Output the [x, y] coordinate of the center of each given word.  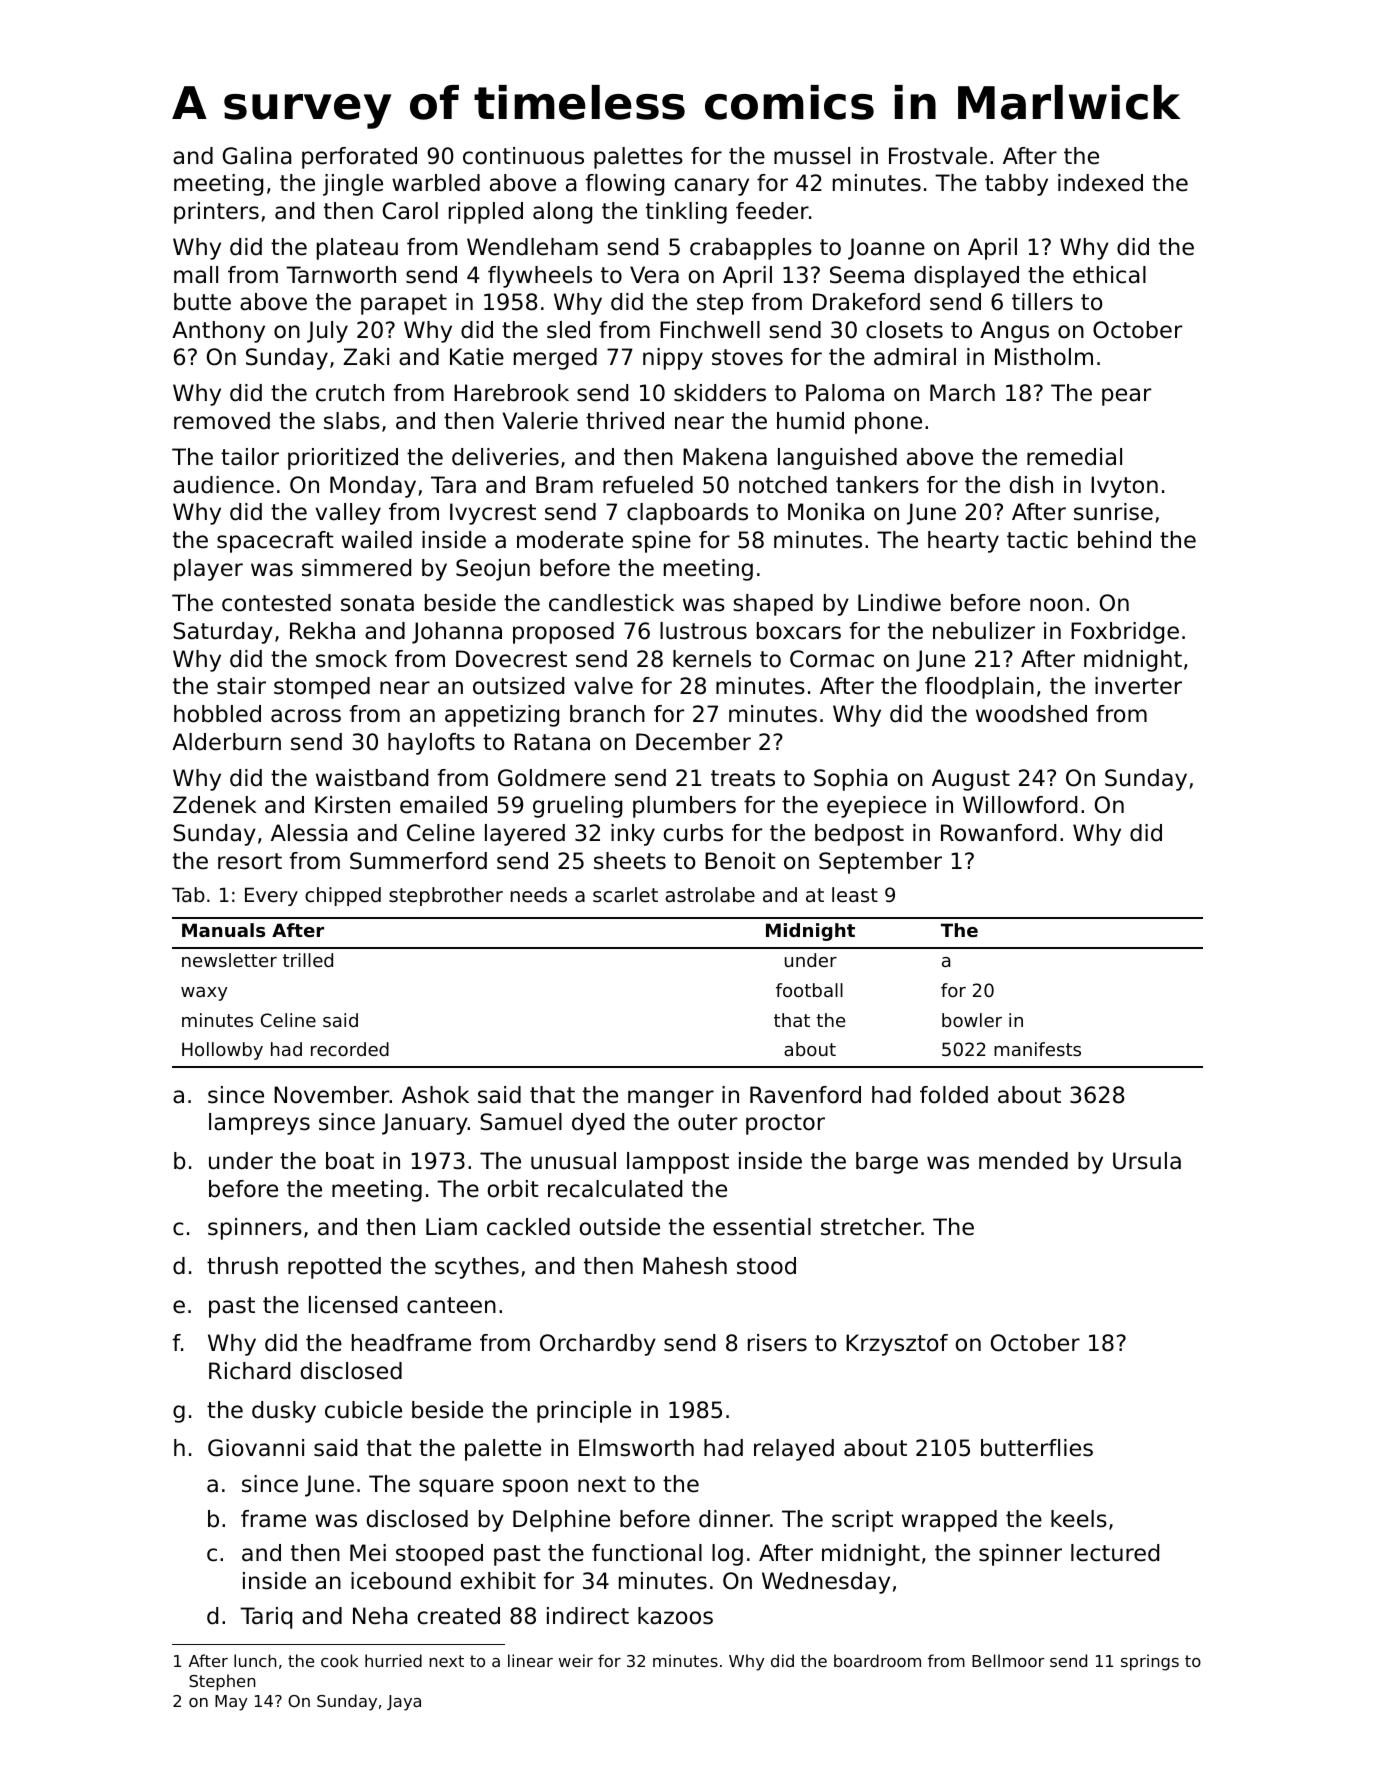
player [208, 570]
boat [350, 1161]
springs [1150, 1662]
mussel [812, 156]
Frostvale [938, 156]
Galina [257, 156]
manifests [1037, 1049]
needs [539, 895]
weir [576, 1660]
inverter [1138, 686]
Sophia [850, 780]
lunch [255, 1660]
